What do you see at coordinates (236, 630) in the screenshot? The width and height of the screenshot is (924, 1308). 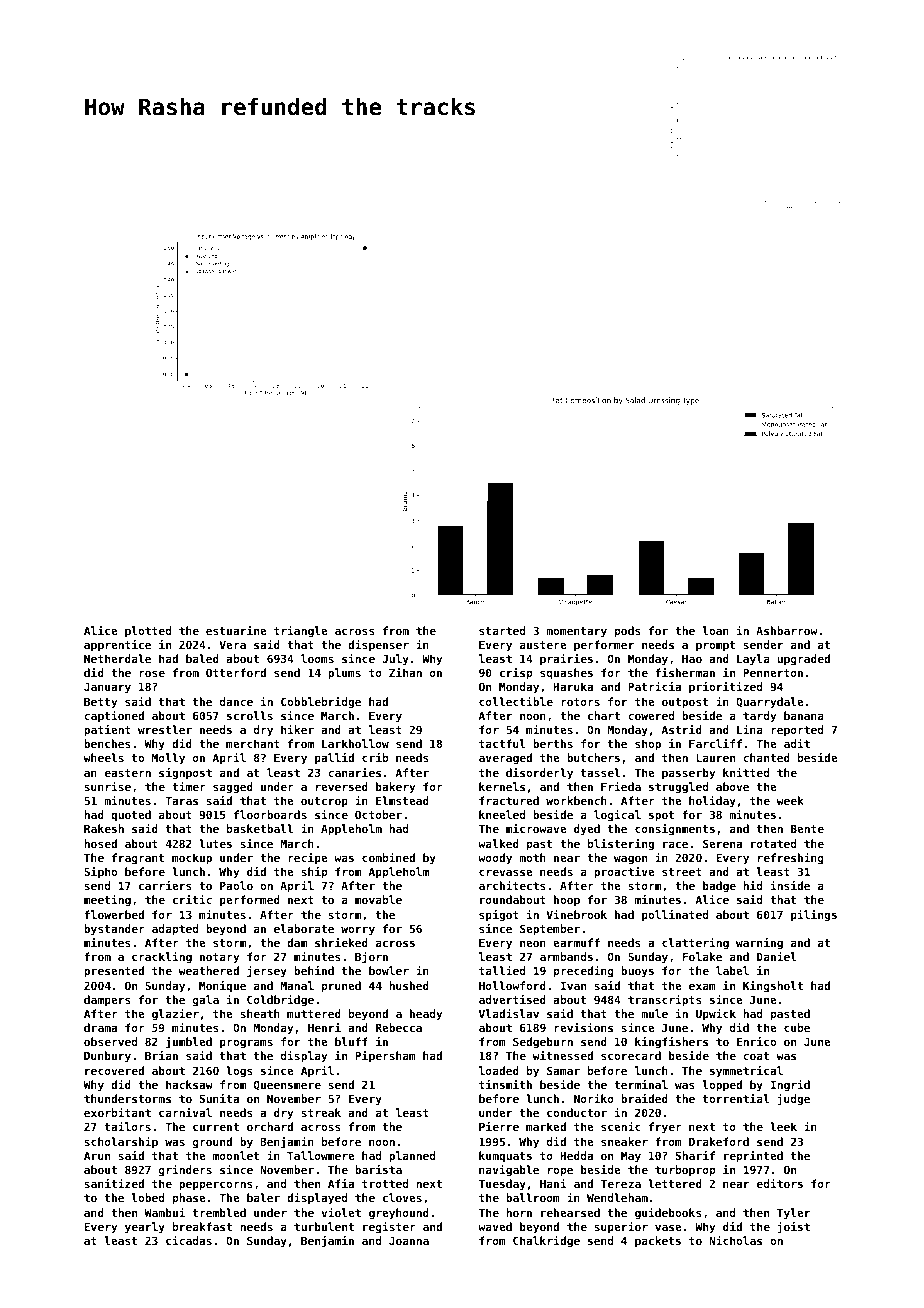 I see `estuarine` at bounding box center [236, 630].
